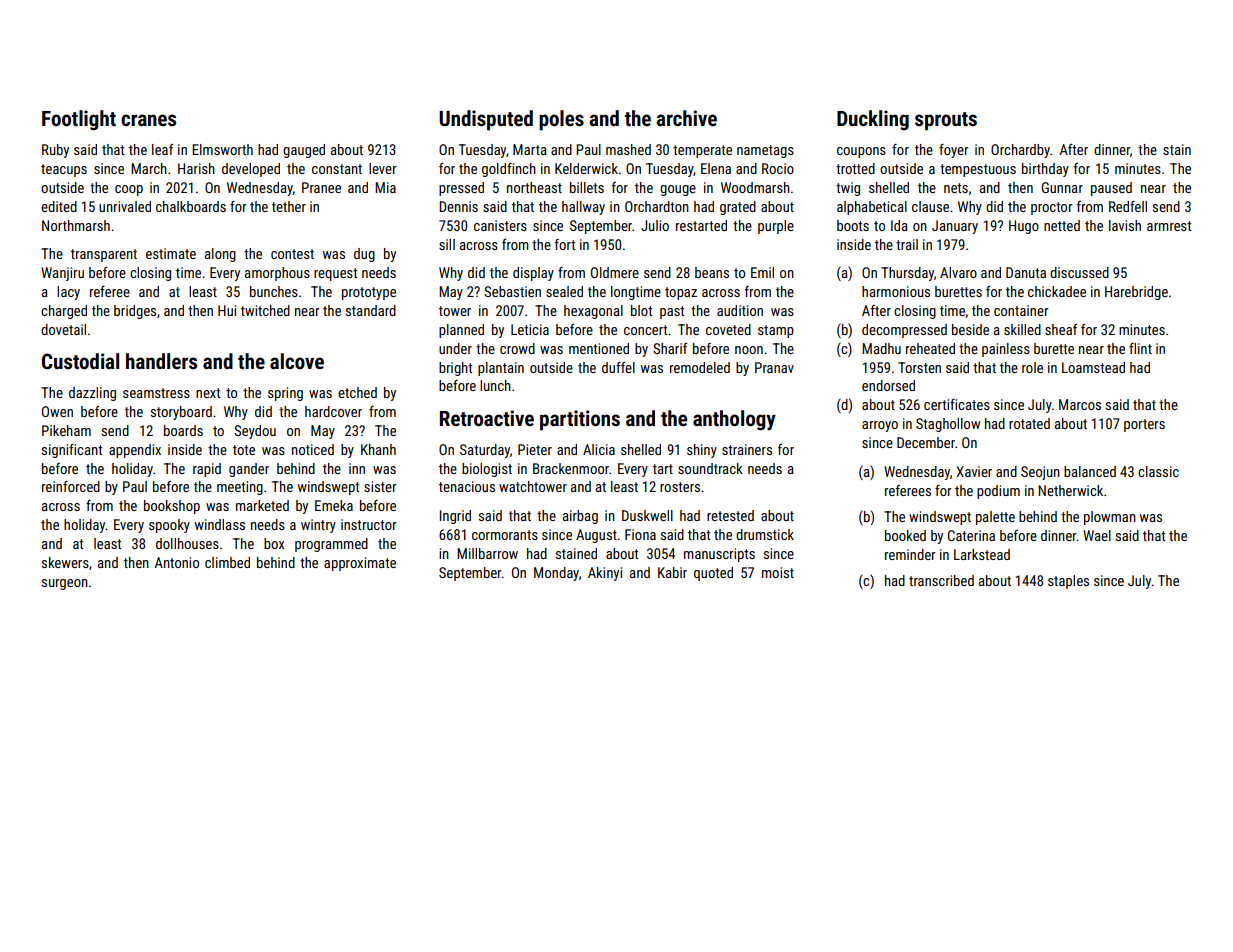 The width and height of the image is (1233, 952). I want to click on hallway, so click(583, 208).
